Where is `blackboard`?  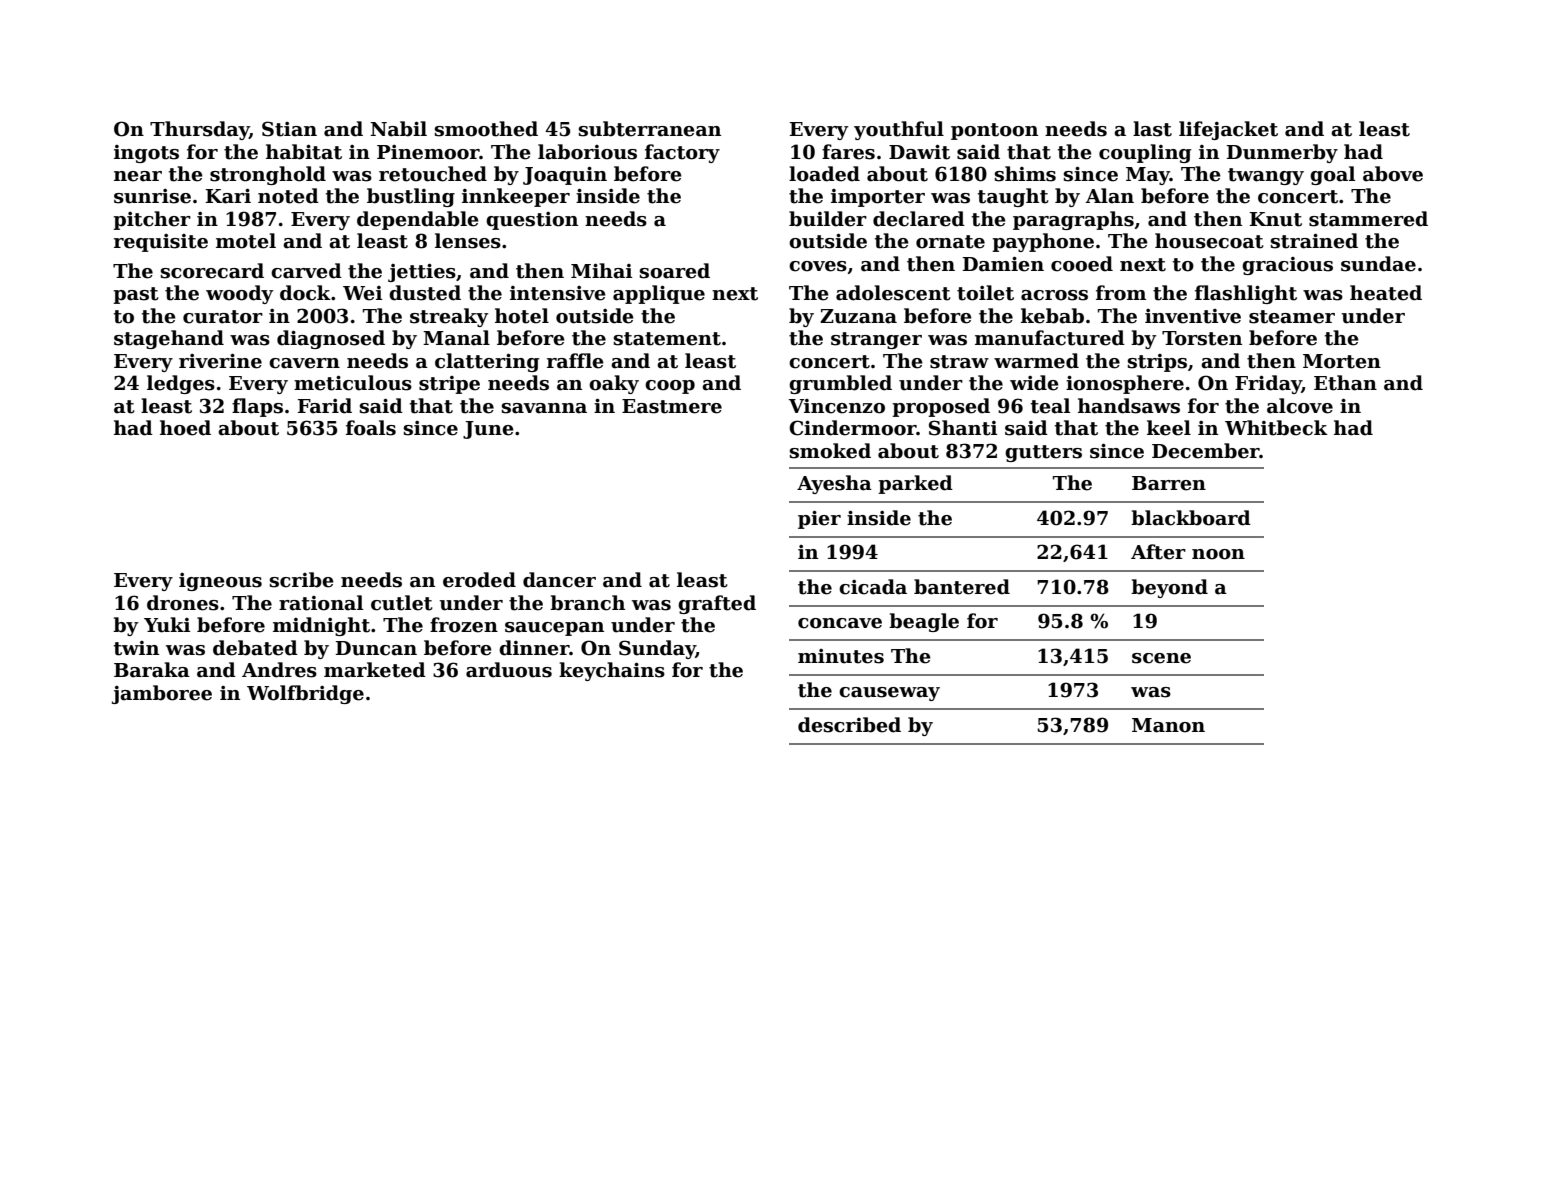
blackboard is located at coordinates (1191, 518).
